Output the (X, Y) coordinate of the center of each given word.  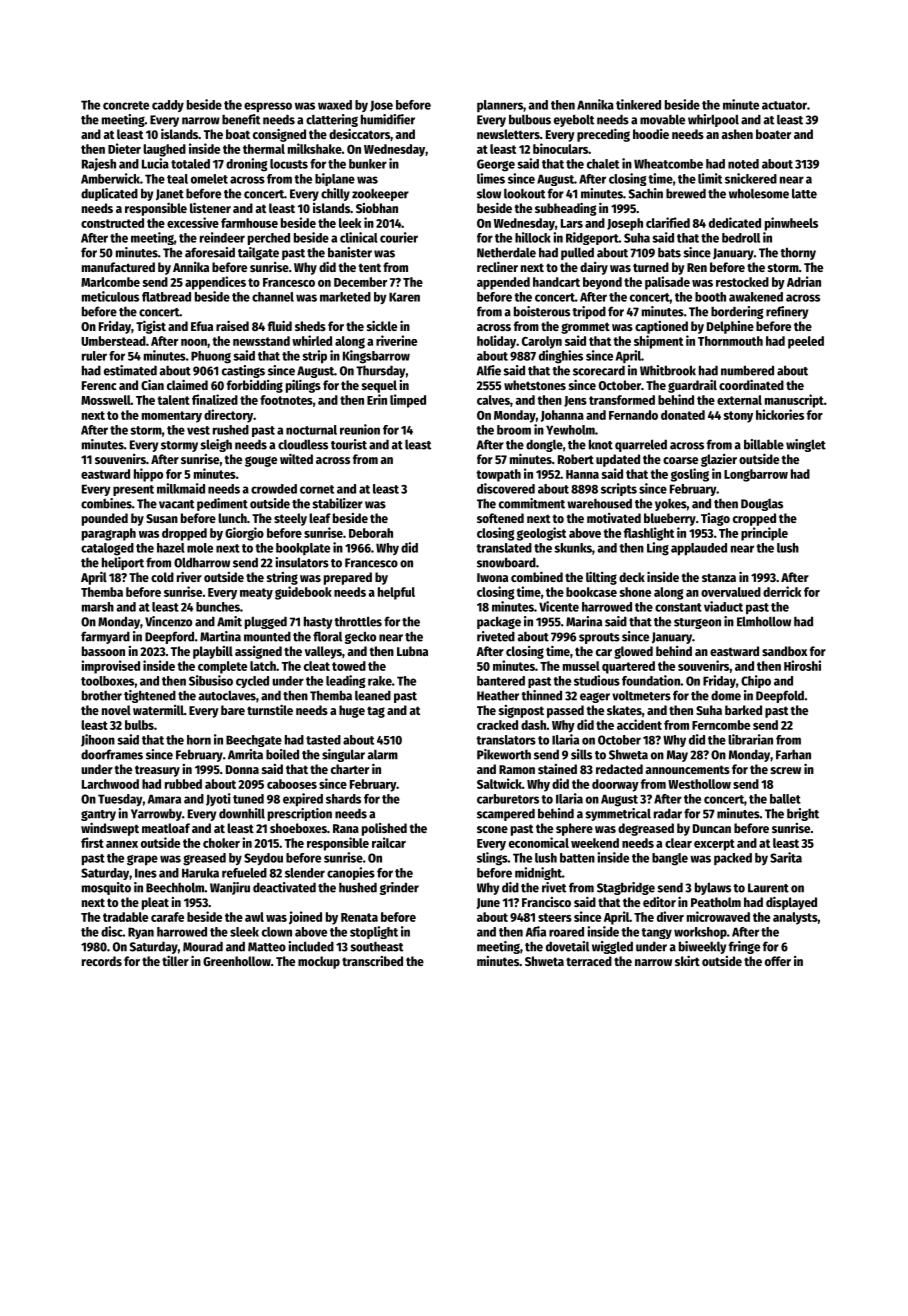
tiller (175, 960)
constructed (112, 223)
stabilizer (337, 503)
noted (743, 164)
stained (557, 769)
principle (764, 534)
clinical (359, 237)
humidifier (388, 119)
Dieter (124, 148)
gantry (98, 815)
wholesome (759, 193)
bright (803, 814)
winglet (806, 445)
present (133, 490)
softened (500, 518)
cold (162, 577)
